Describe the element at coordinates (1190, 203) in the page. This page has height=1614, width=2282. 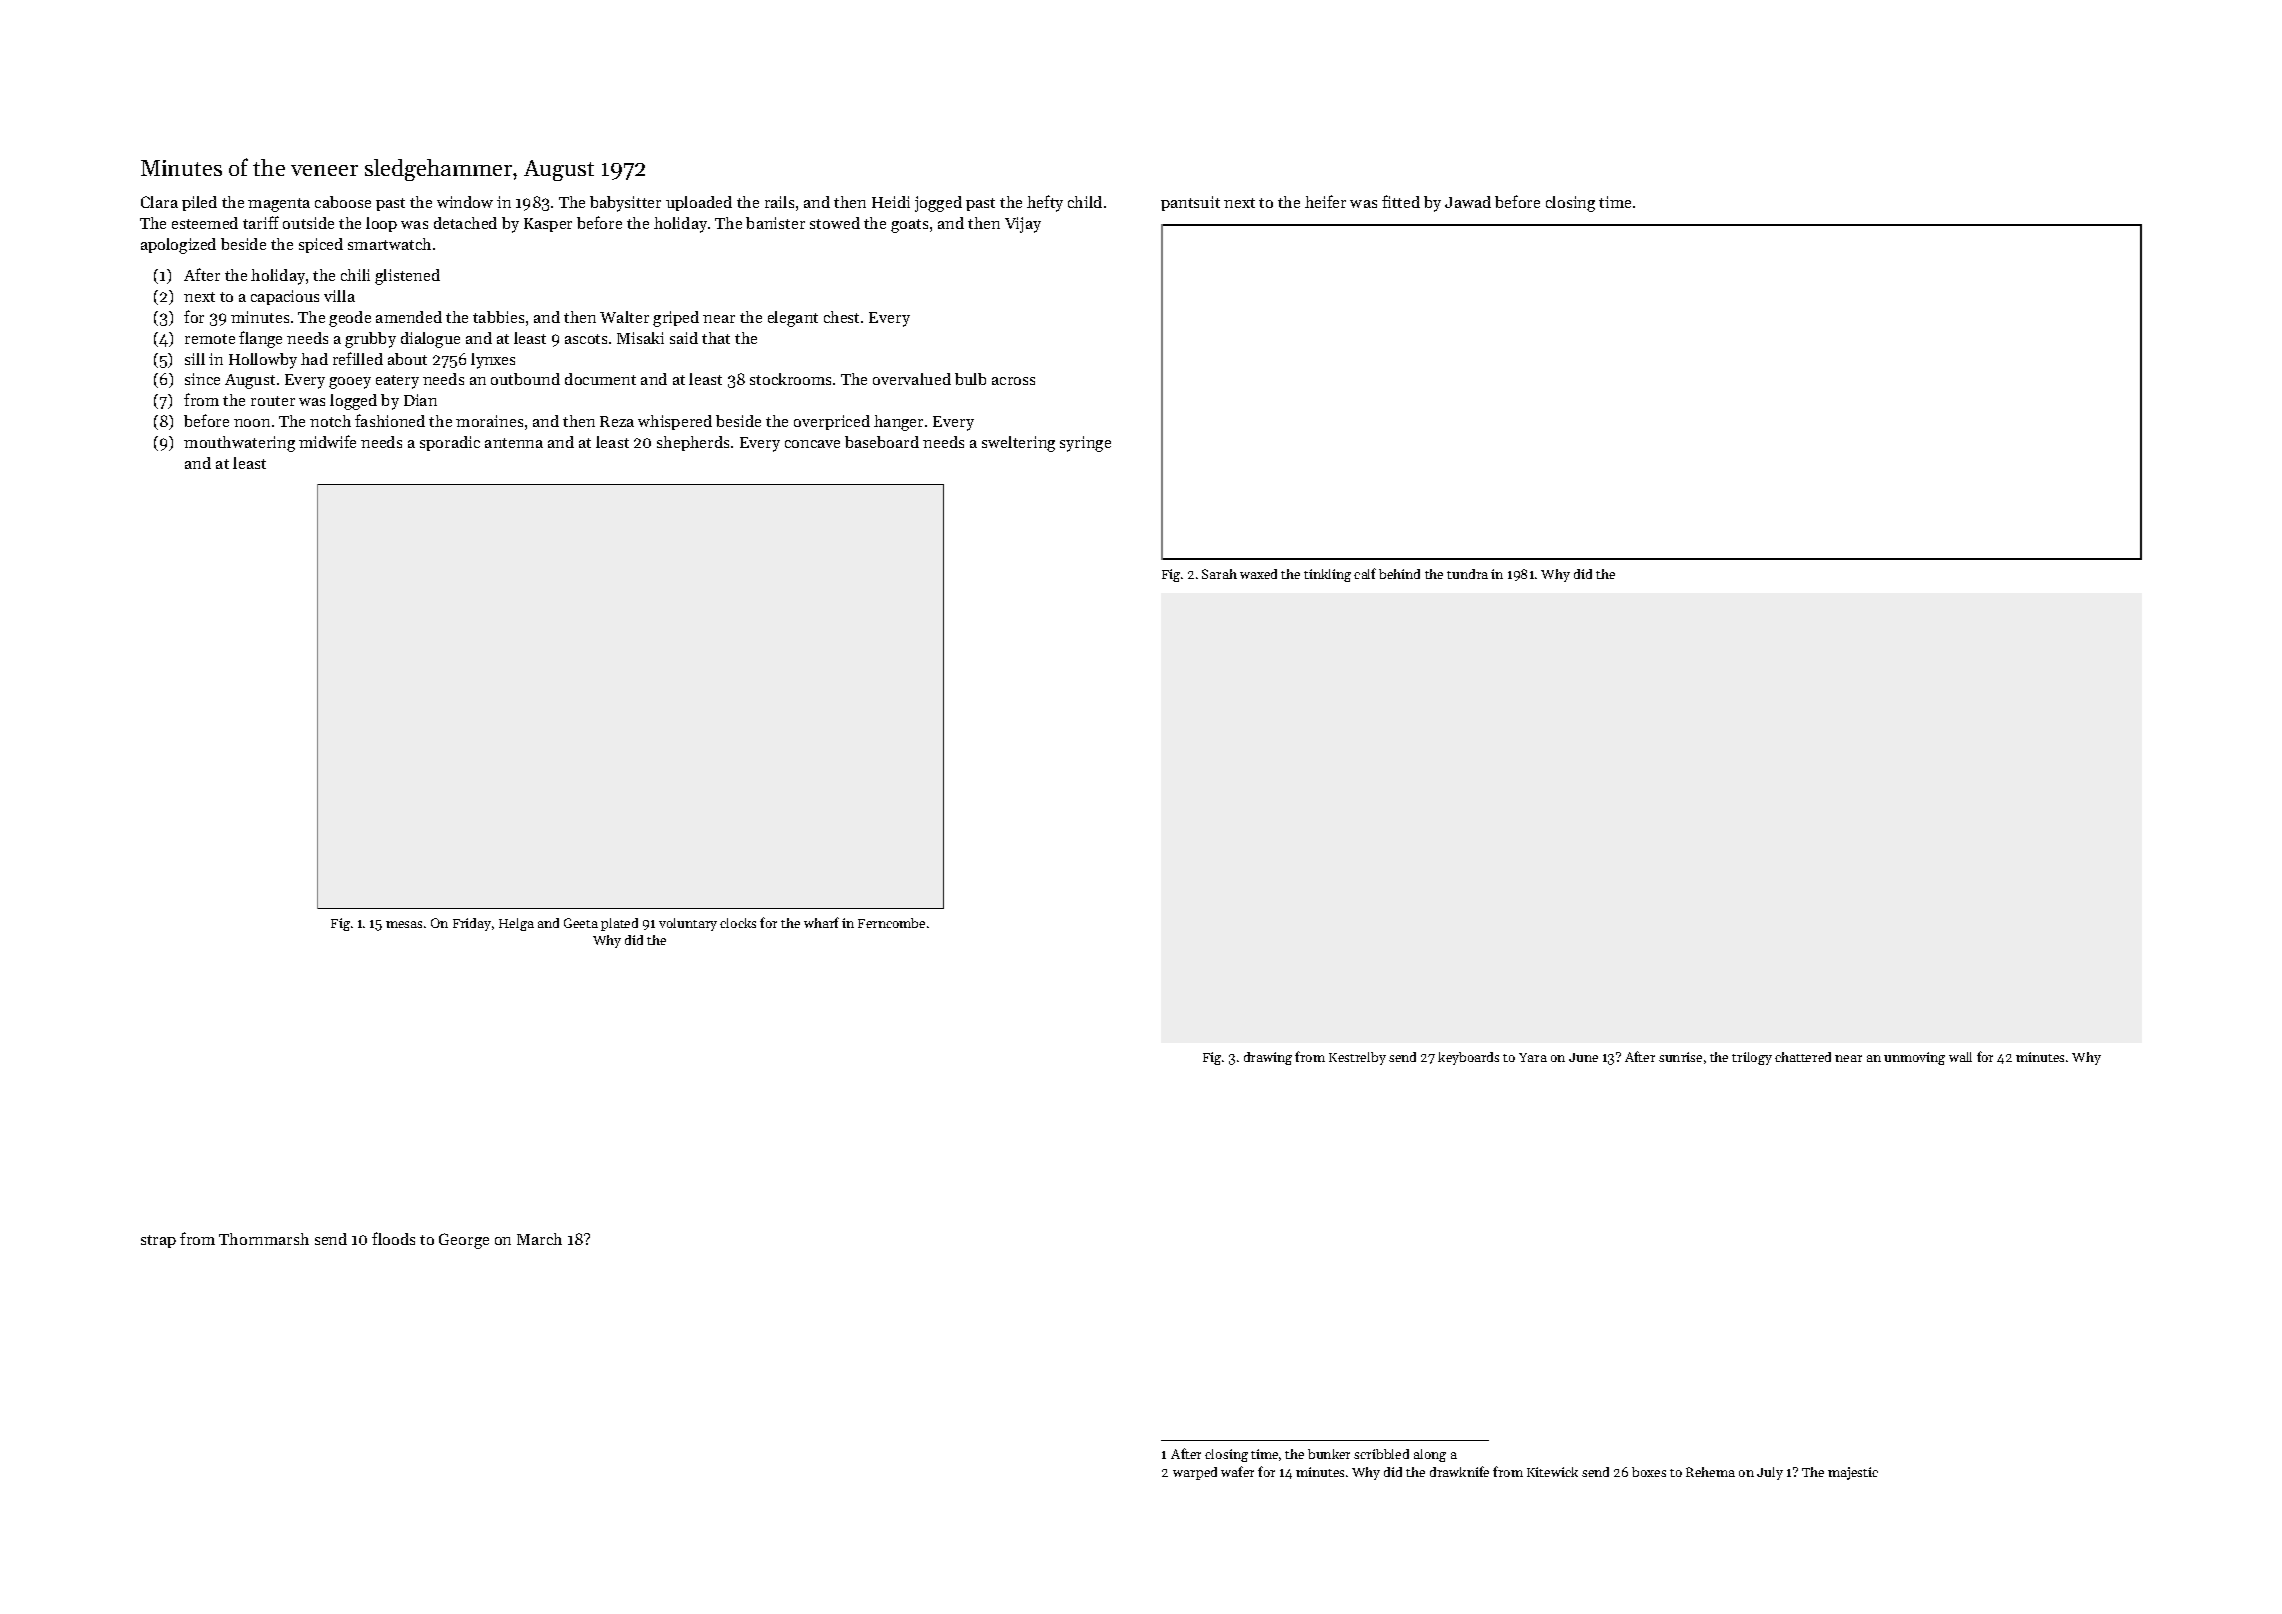
I see `pantsuit` at that location.
